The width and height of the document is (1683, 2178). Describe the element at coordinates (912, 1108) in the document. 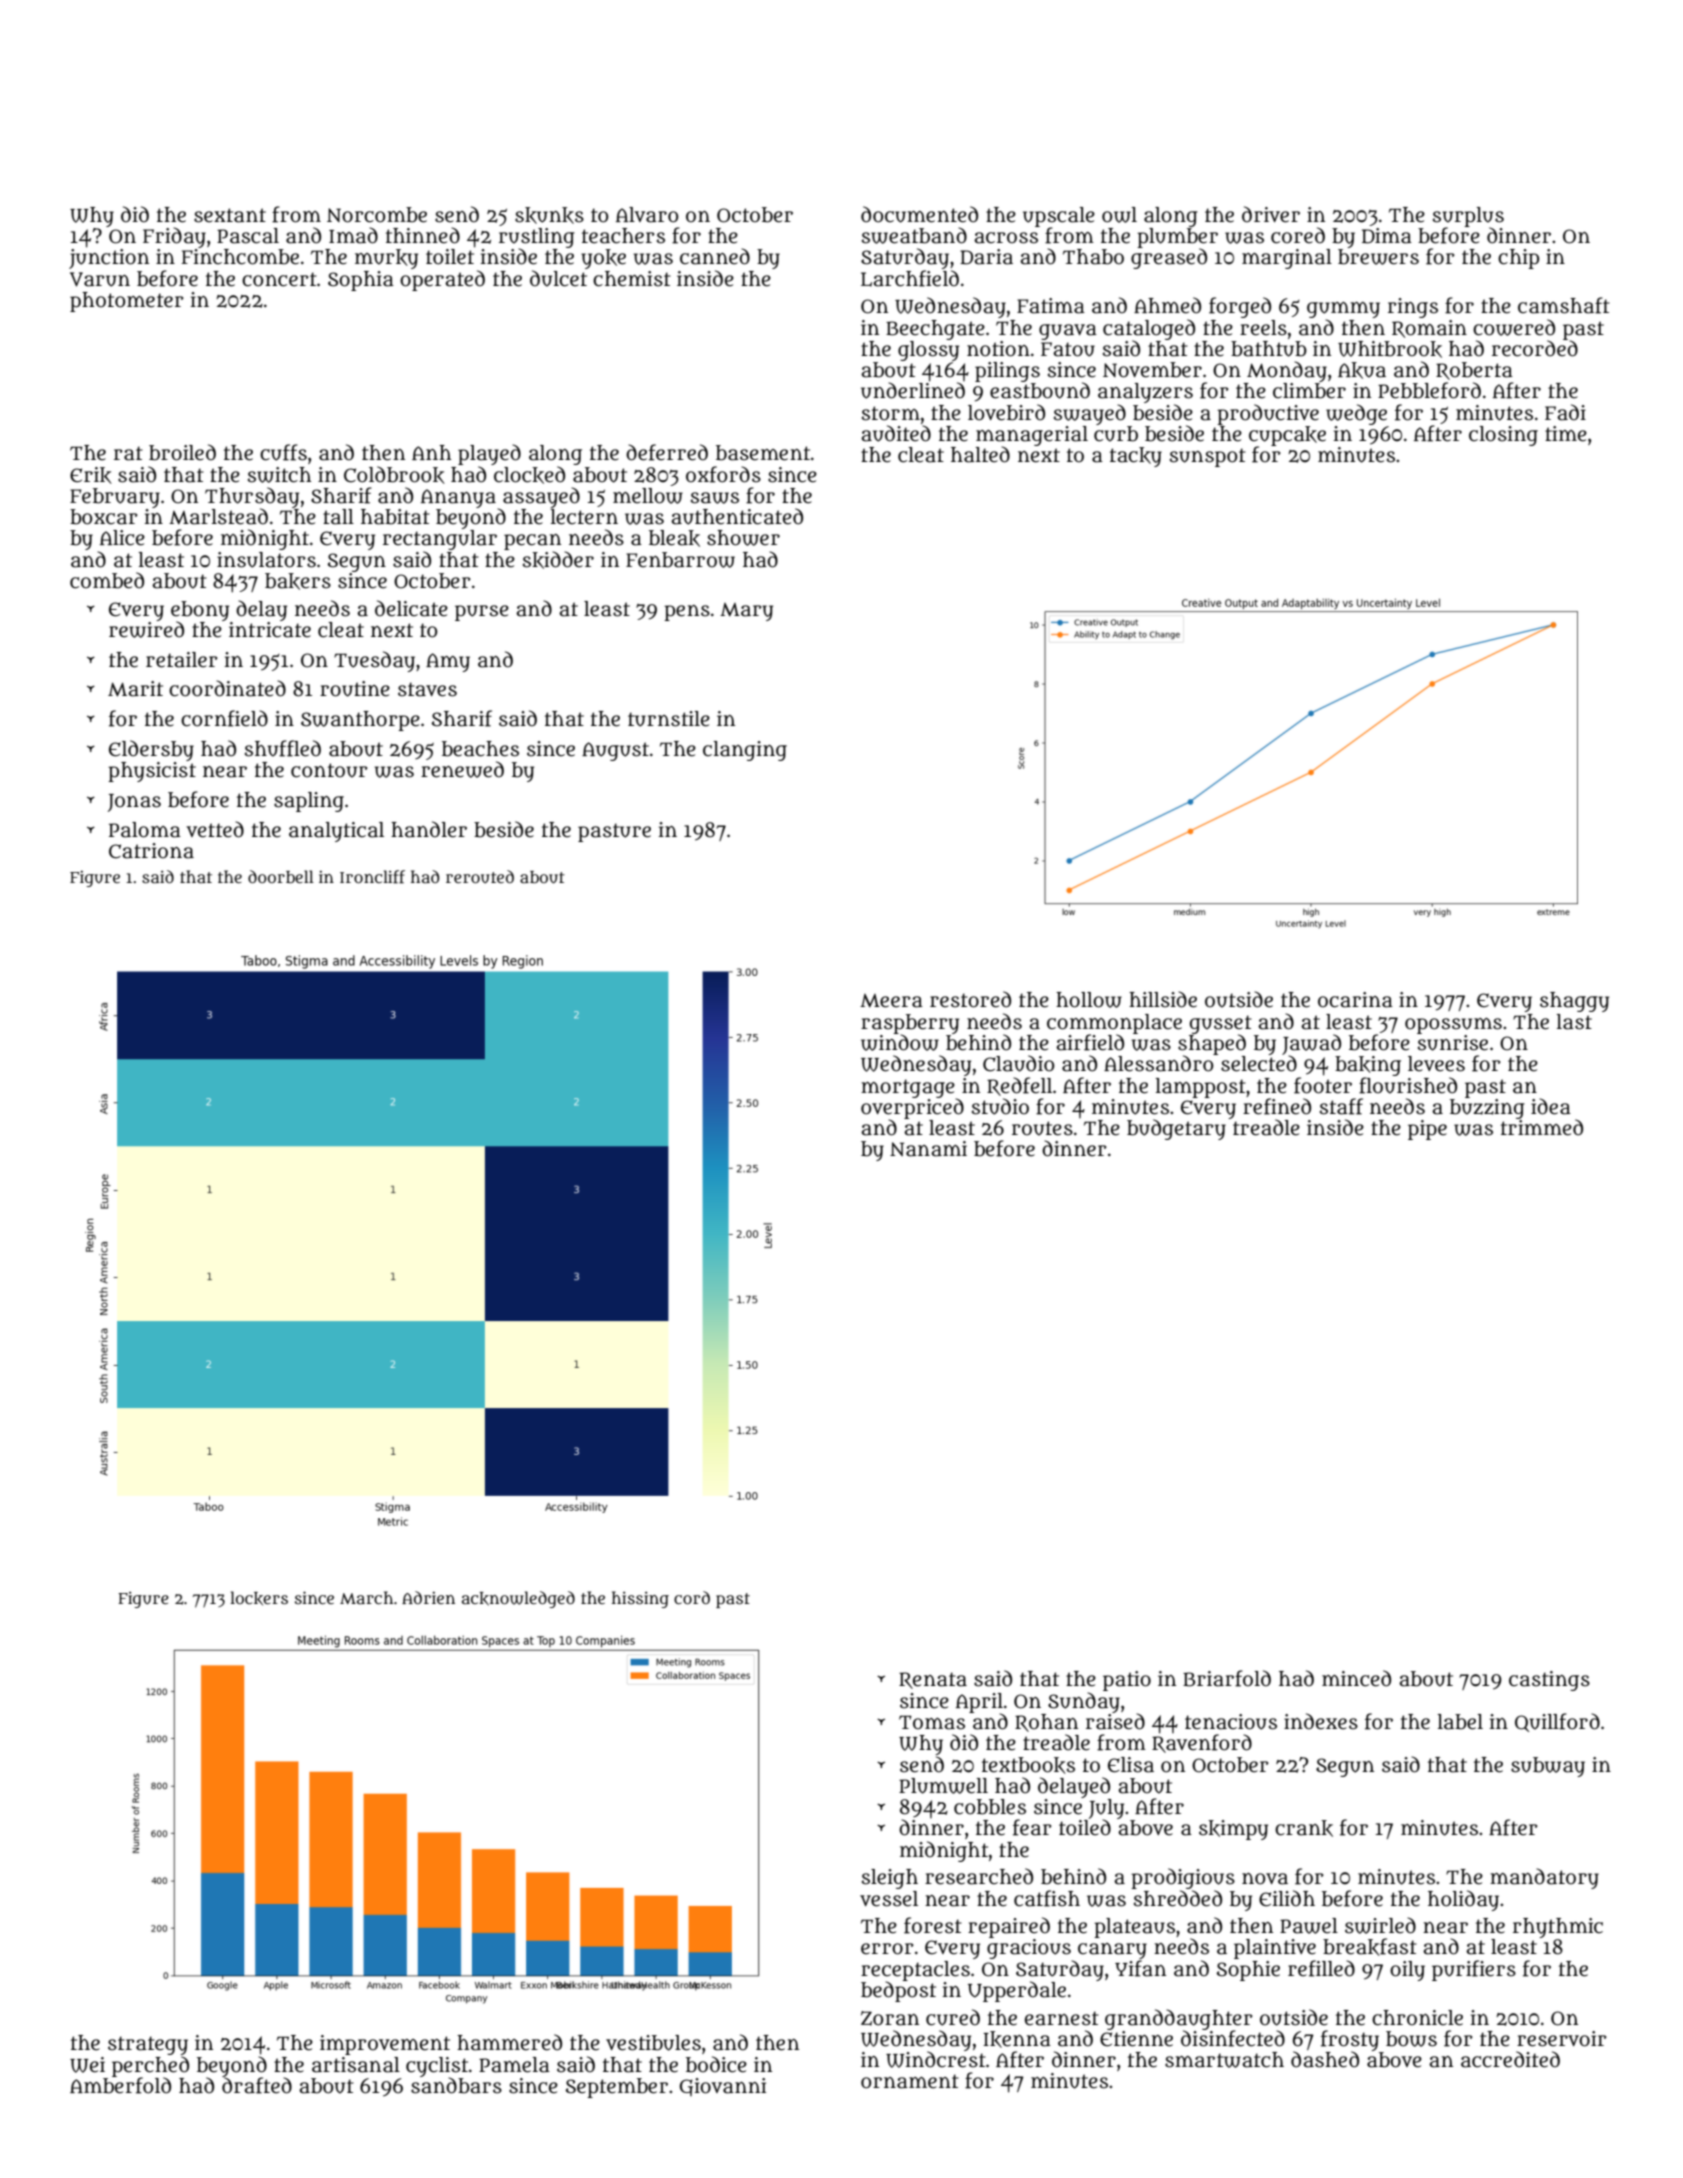

I see `overpriced` at that location.
